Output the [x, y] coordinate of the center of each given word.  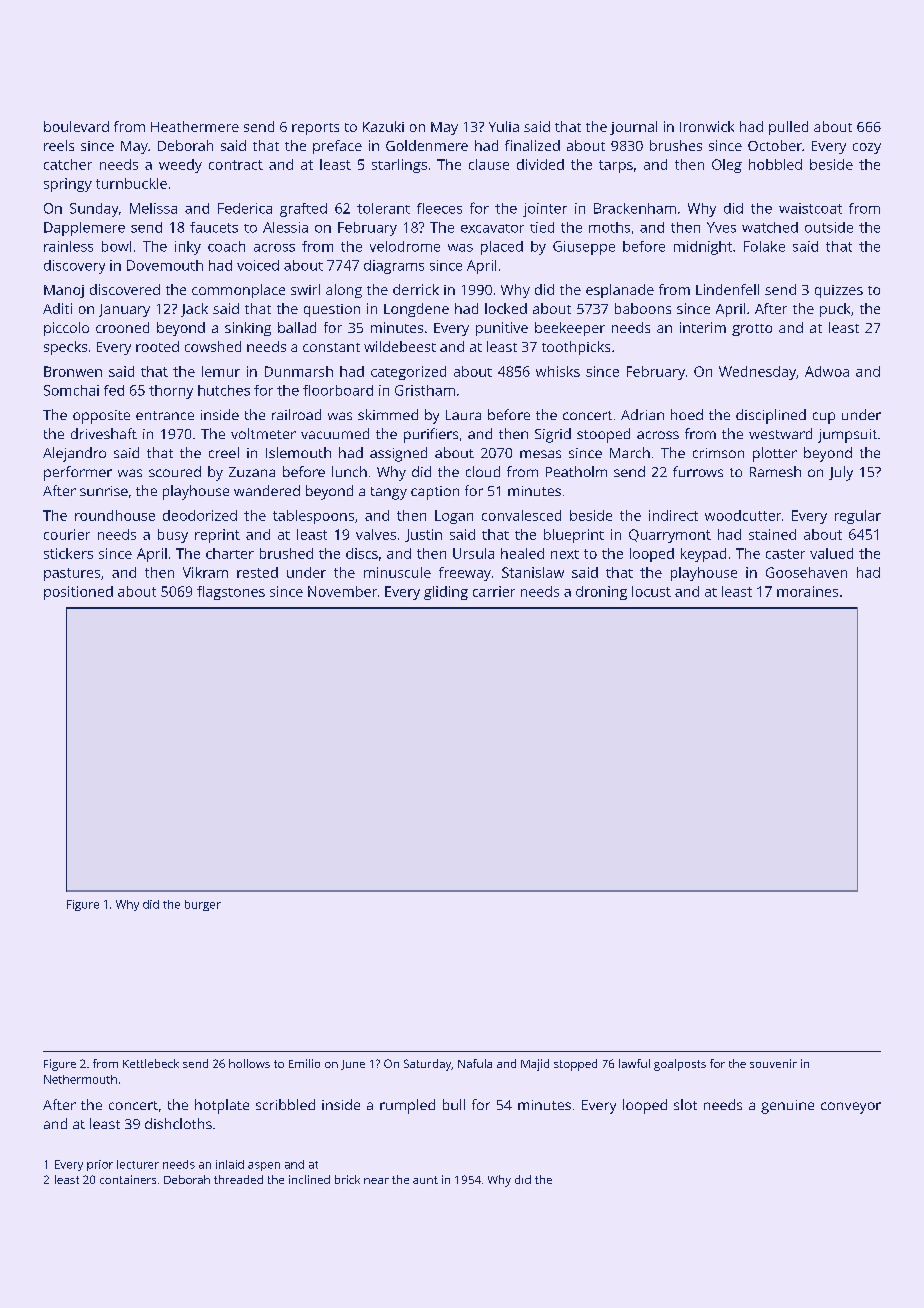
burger [203, 905]
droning [601, 593]
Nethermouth [80, 1079]
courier [67, 534]
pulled [788, 128]
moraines [807, 591]
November [342, 591]
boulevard [76, 126]
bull [454, 1104]
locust [651, 591]
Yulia [504, 126]
